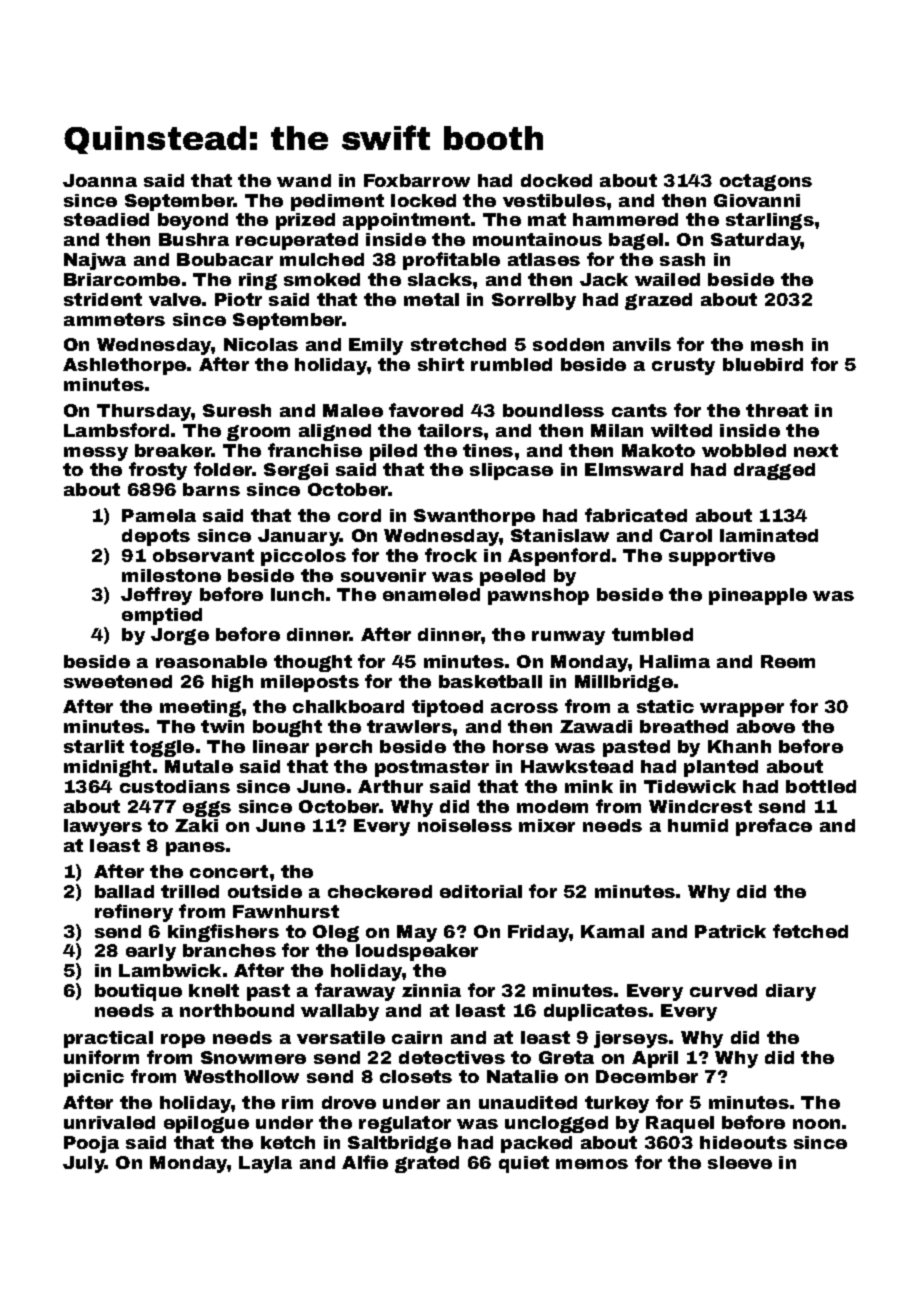 The image size is (924, 1314). What do you see at coordinates (810, 931) in the image?
I see `fetched` at bounding box center [810, 931].
